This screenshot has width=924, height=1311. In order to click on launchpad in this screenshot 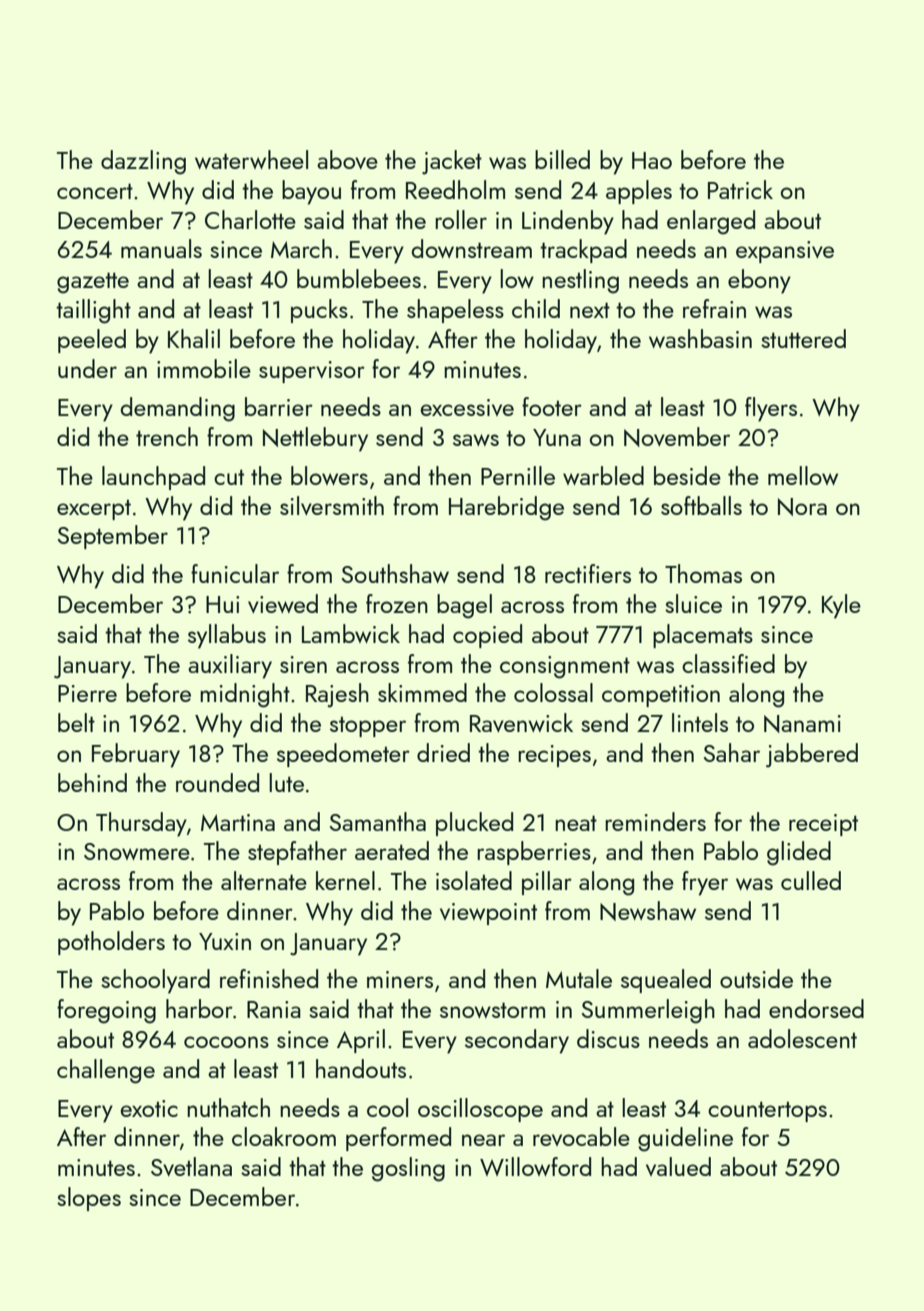, I will do `click(153, 478)`.
